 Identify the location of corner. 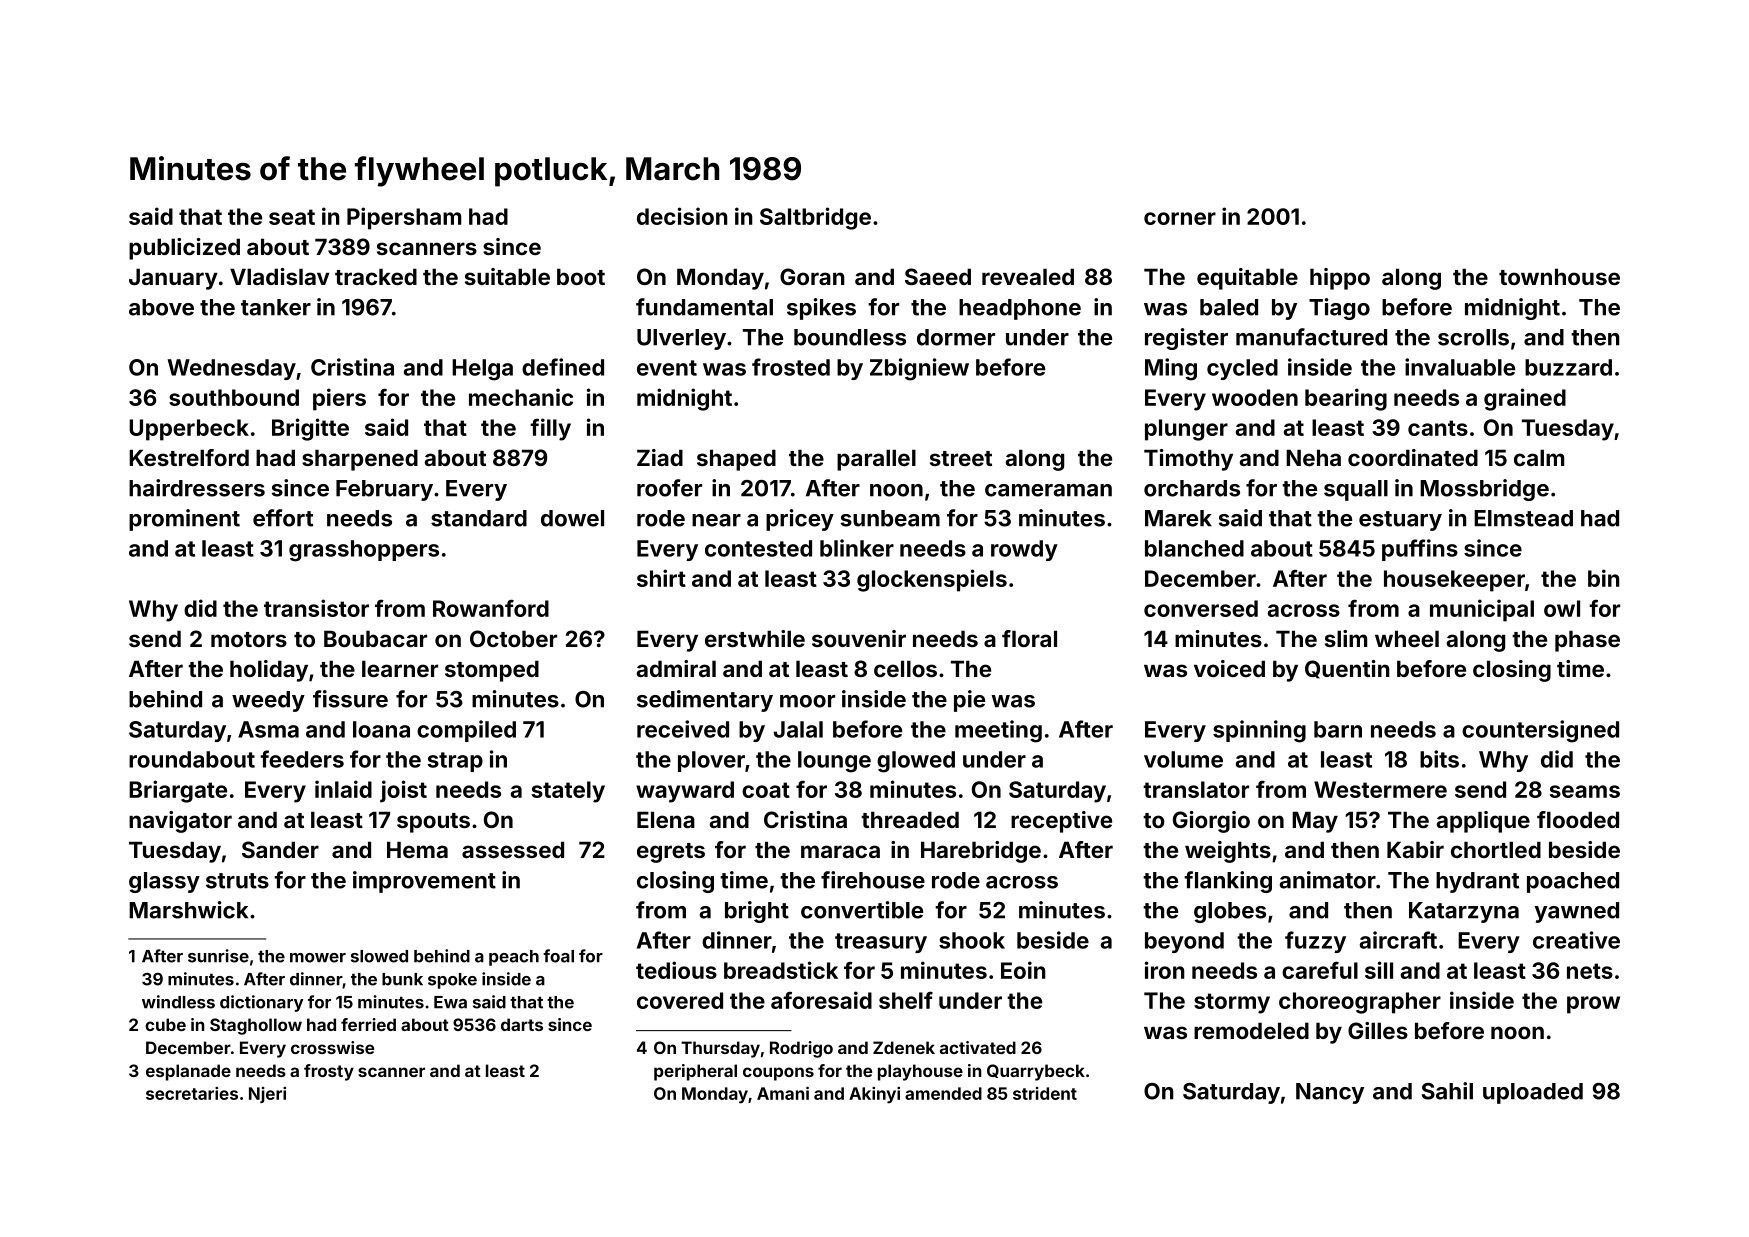
(1180, 218).
